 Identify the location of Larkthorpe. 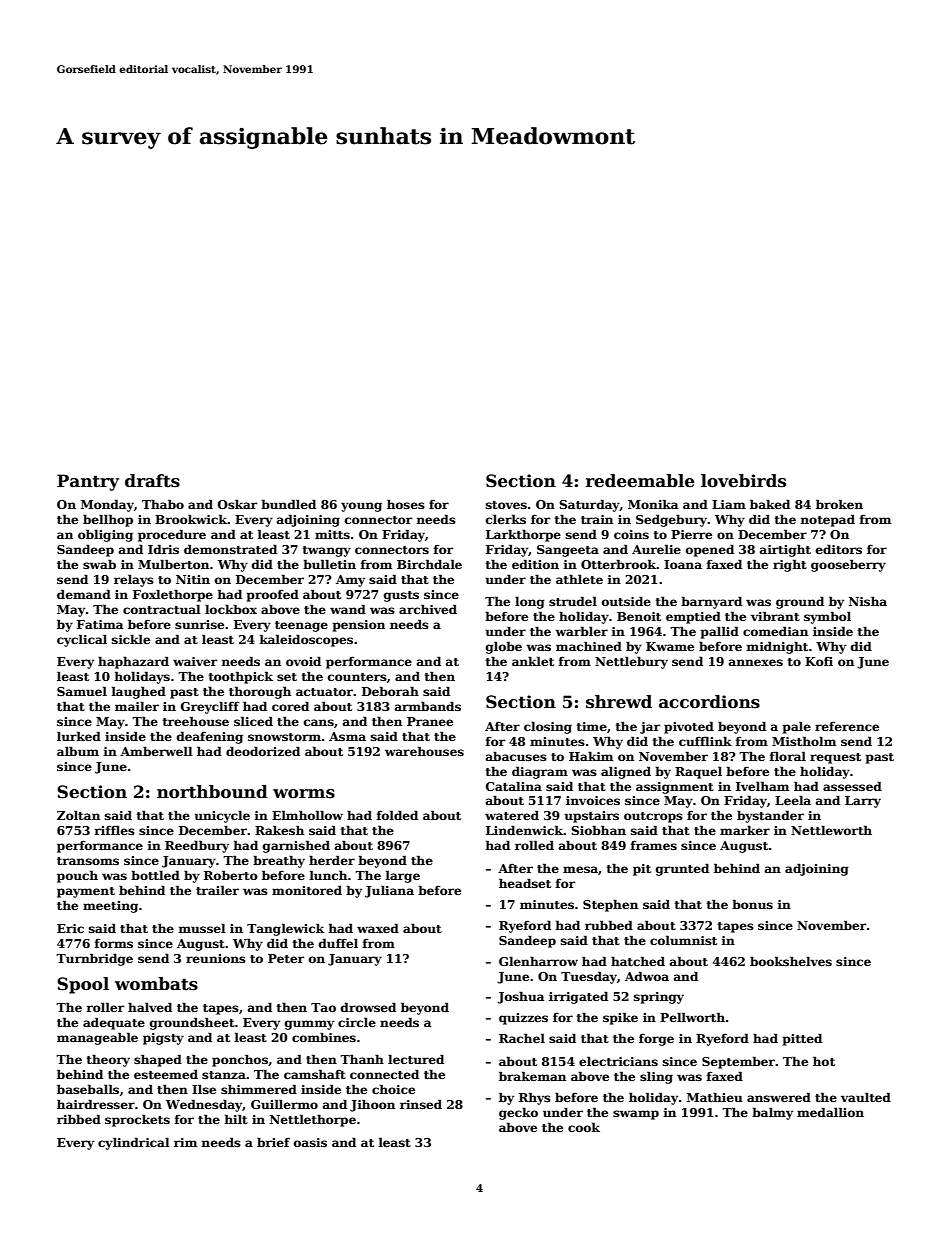
(523, 535).
